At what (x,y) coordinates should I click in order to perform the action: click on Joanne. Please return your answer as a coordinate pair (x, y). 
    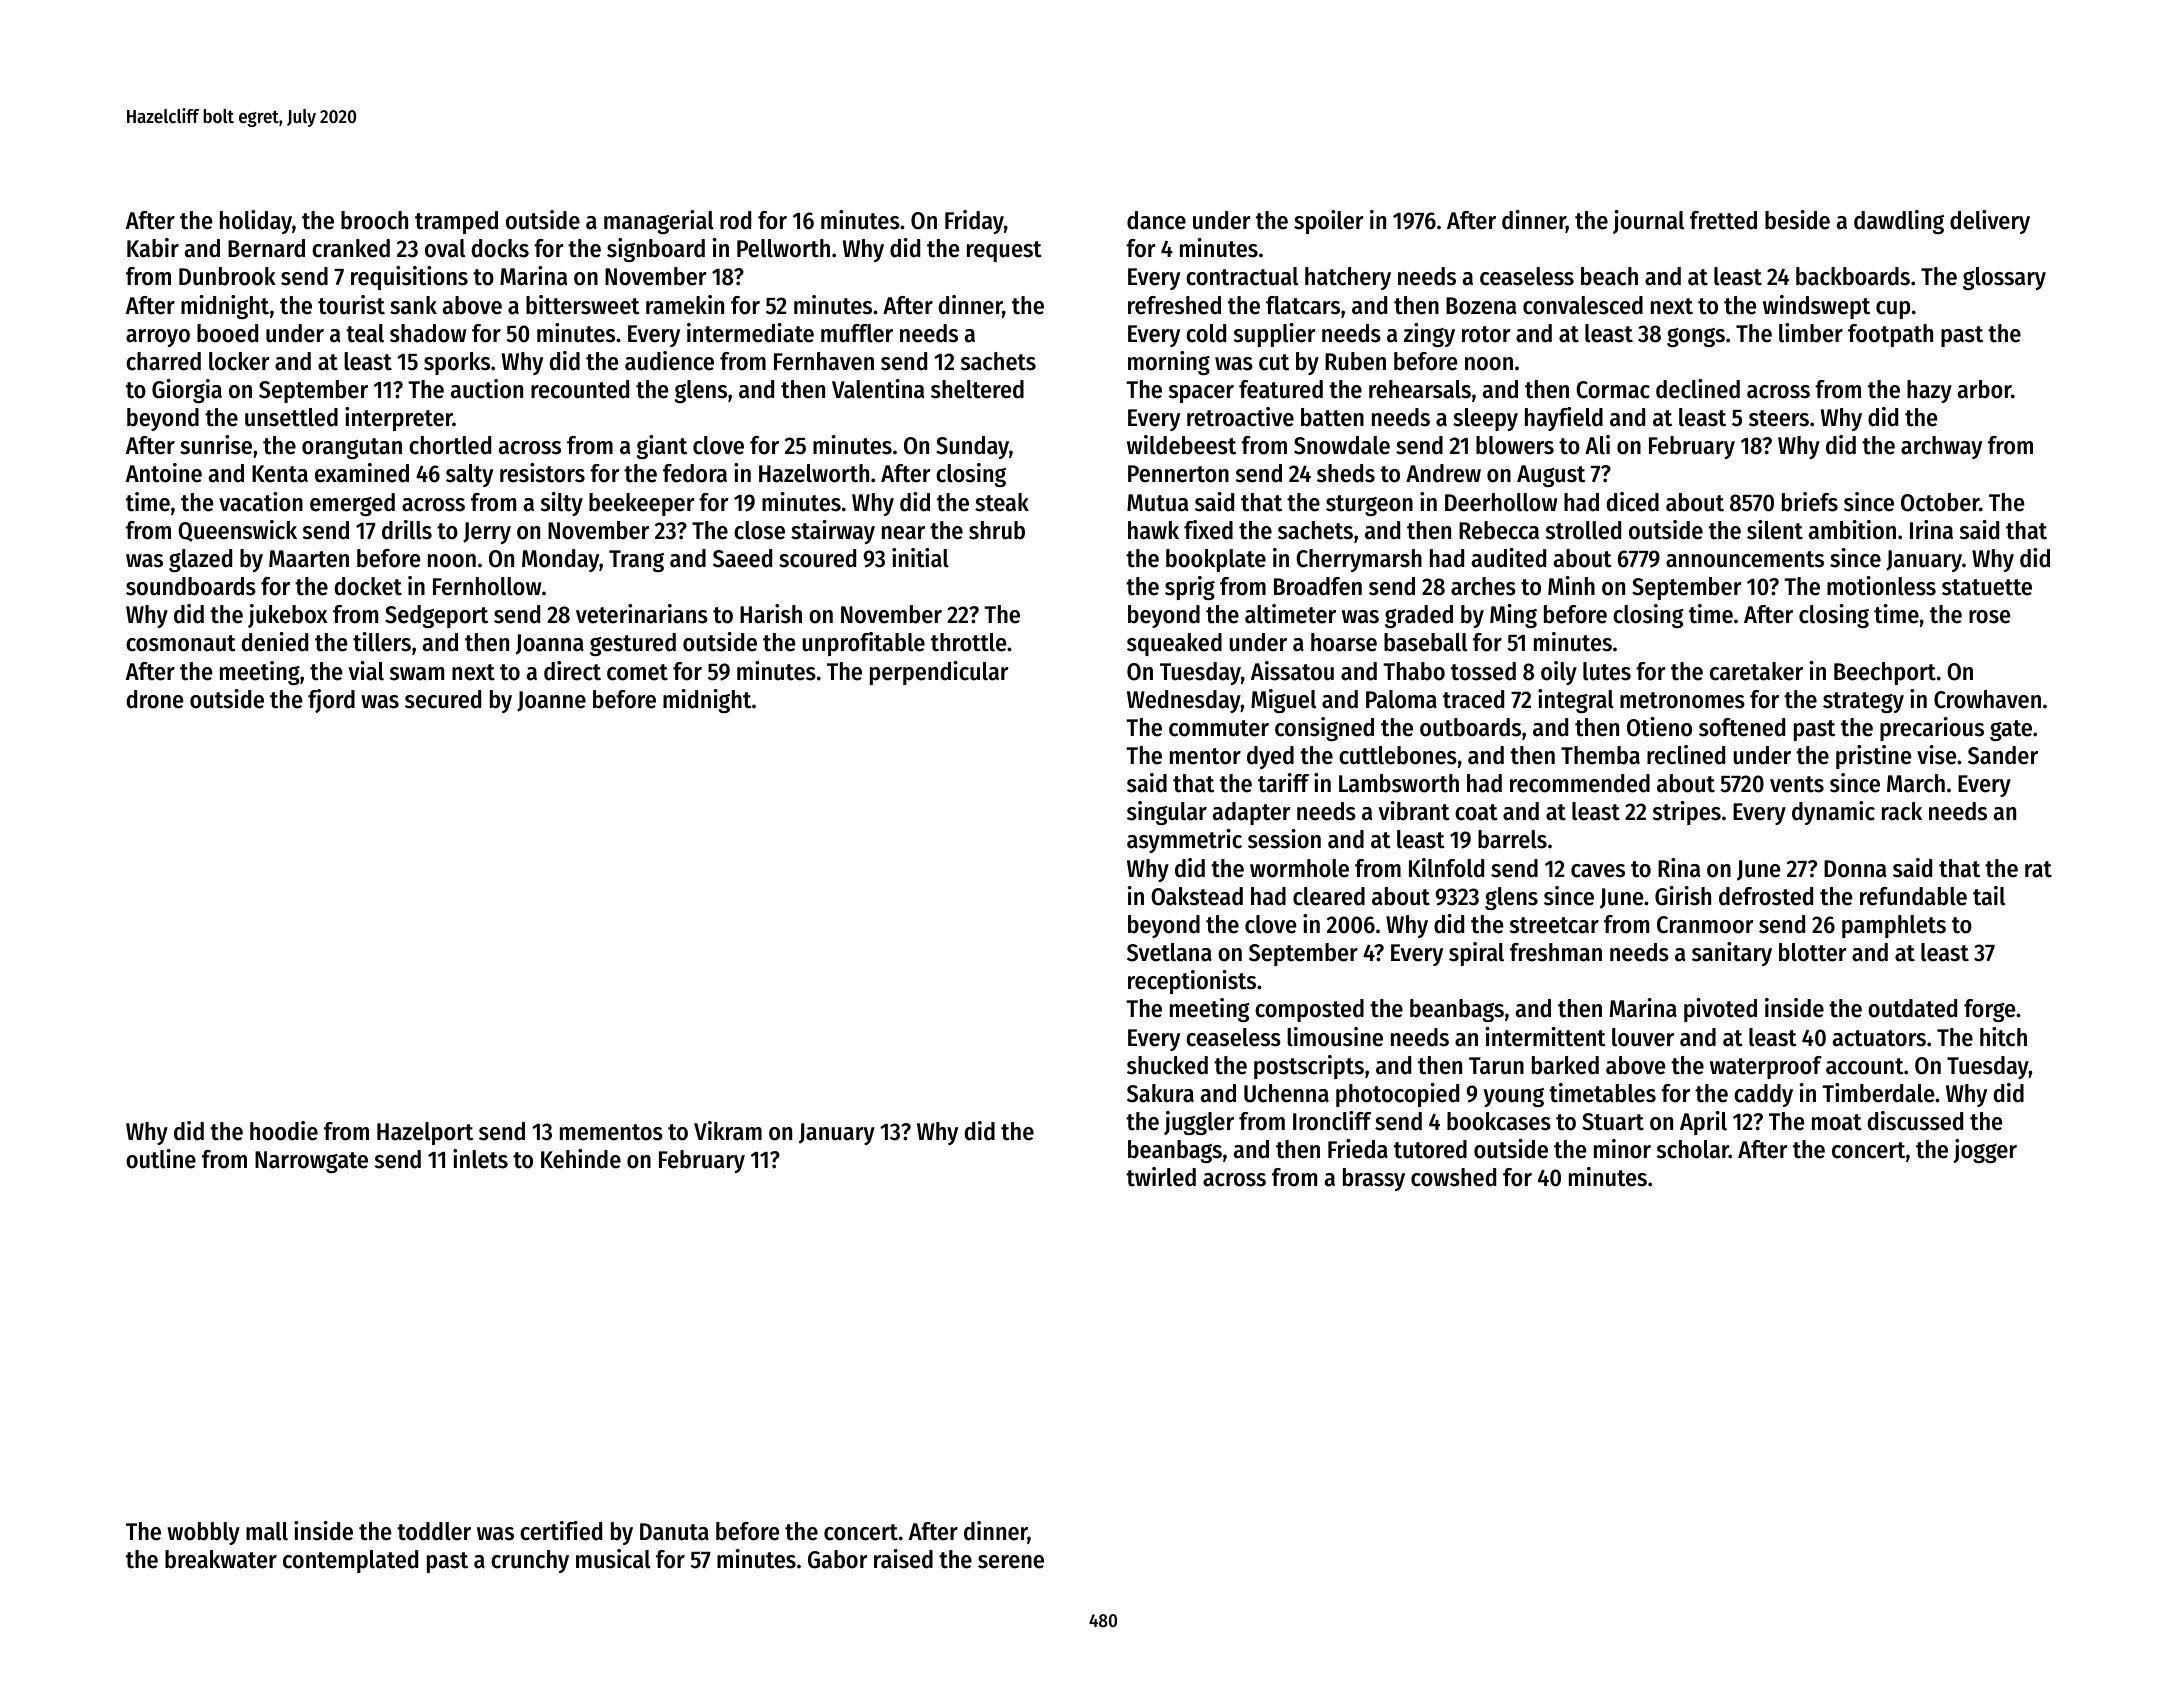
    Looking at the image, I should click on (551, 701).
